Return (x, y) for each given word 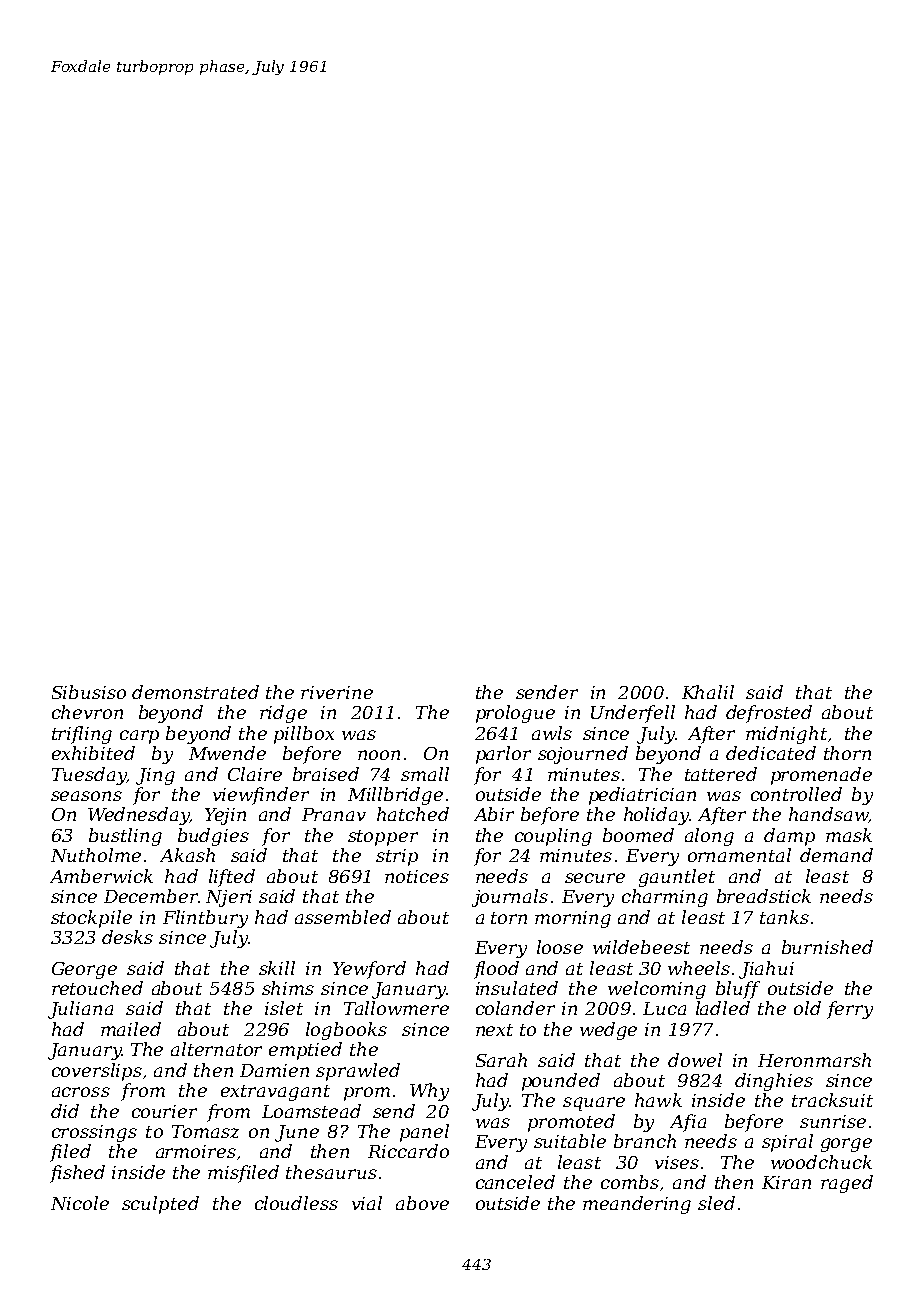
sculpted (160, 1205)
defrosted (769, 714)
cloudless (296, 1203)
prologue (515, 714)
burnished (827, 947)
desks (127, 937)
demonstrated (195, 692)
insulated (517, 988)
